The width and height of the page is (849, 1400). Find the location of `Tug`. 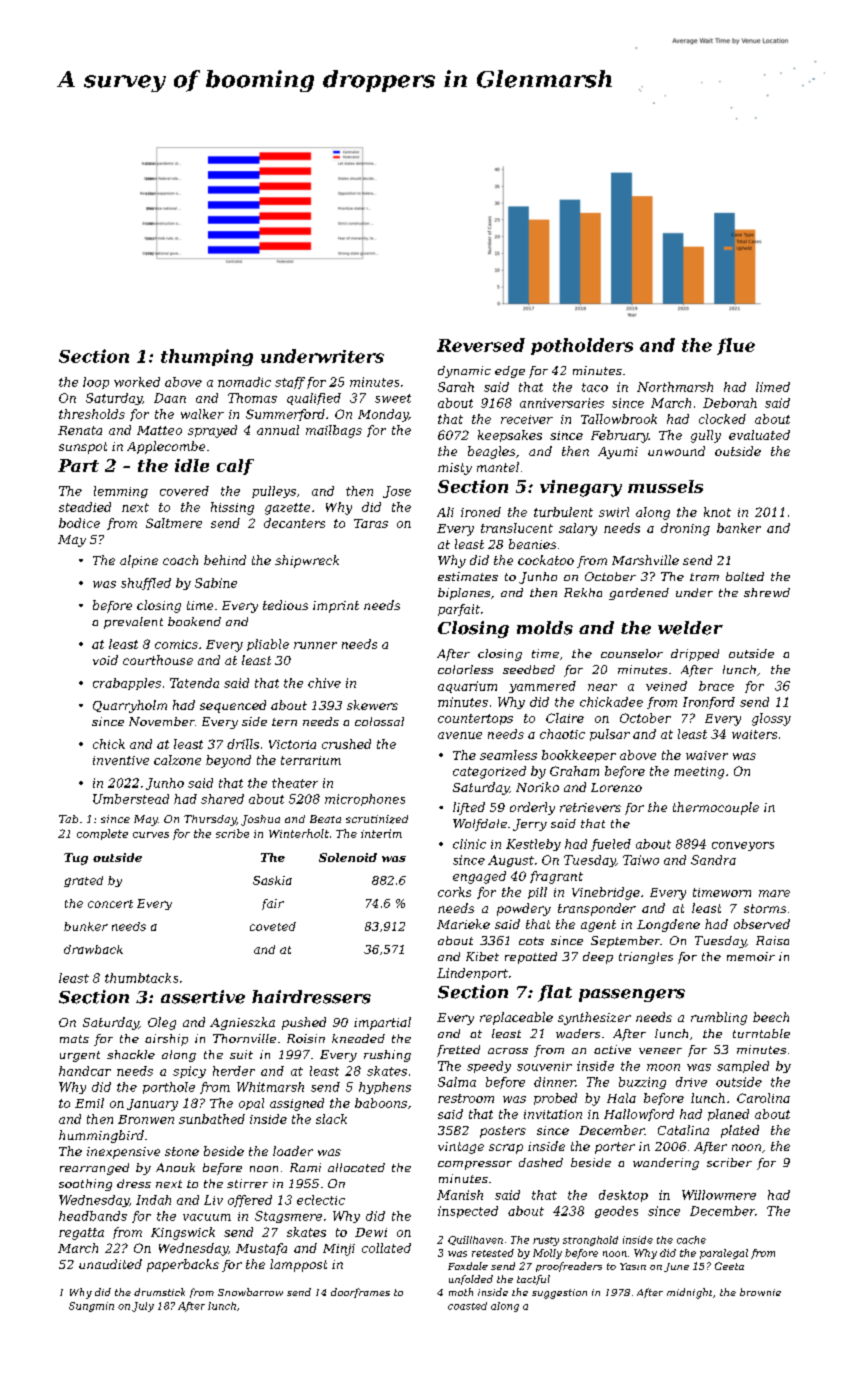

Tug is located at coordinates (76, 859).
